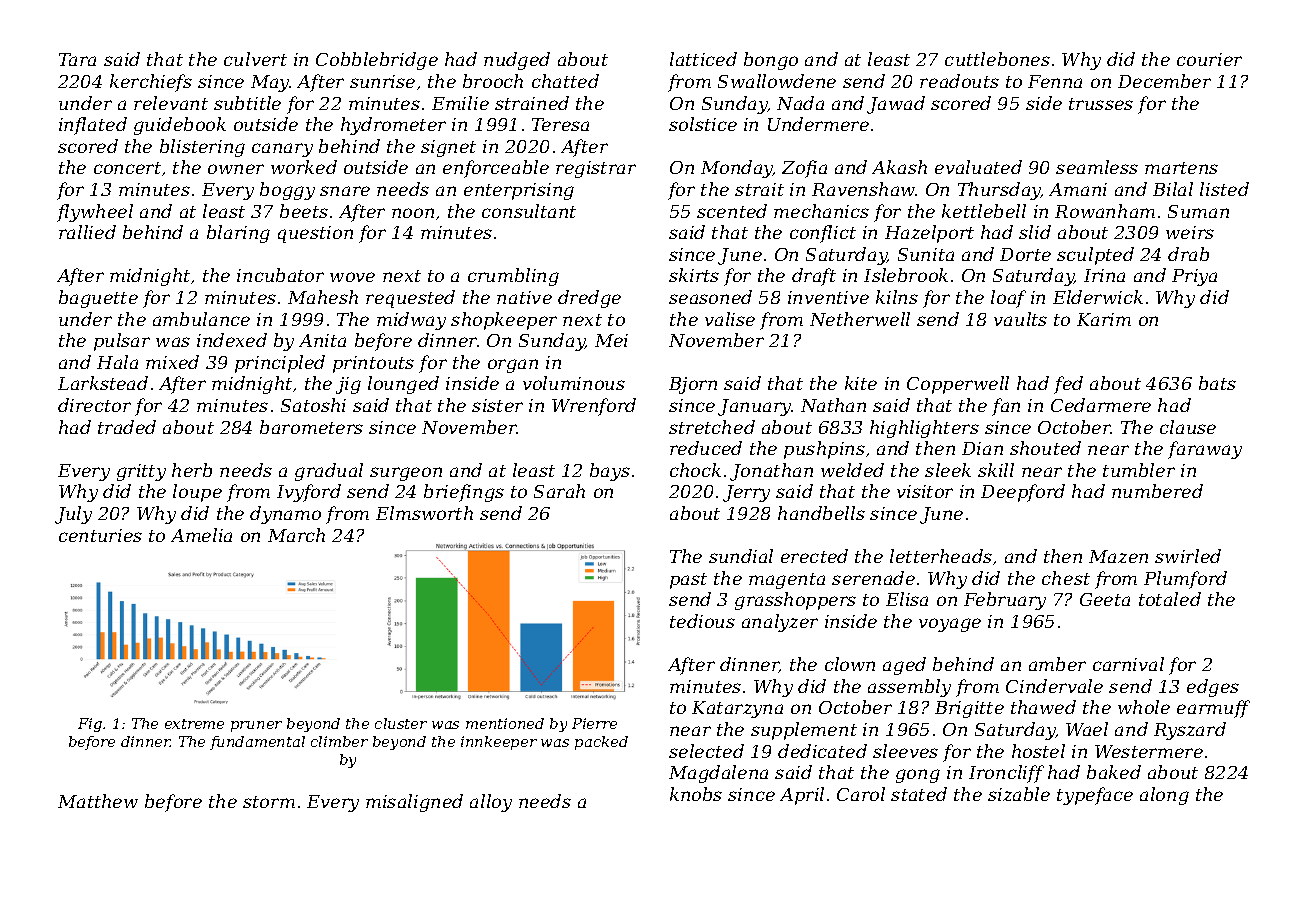 The height and width of the image is (924, 1308). I want to click on culvert, so click(255, 59).
